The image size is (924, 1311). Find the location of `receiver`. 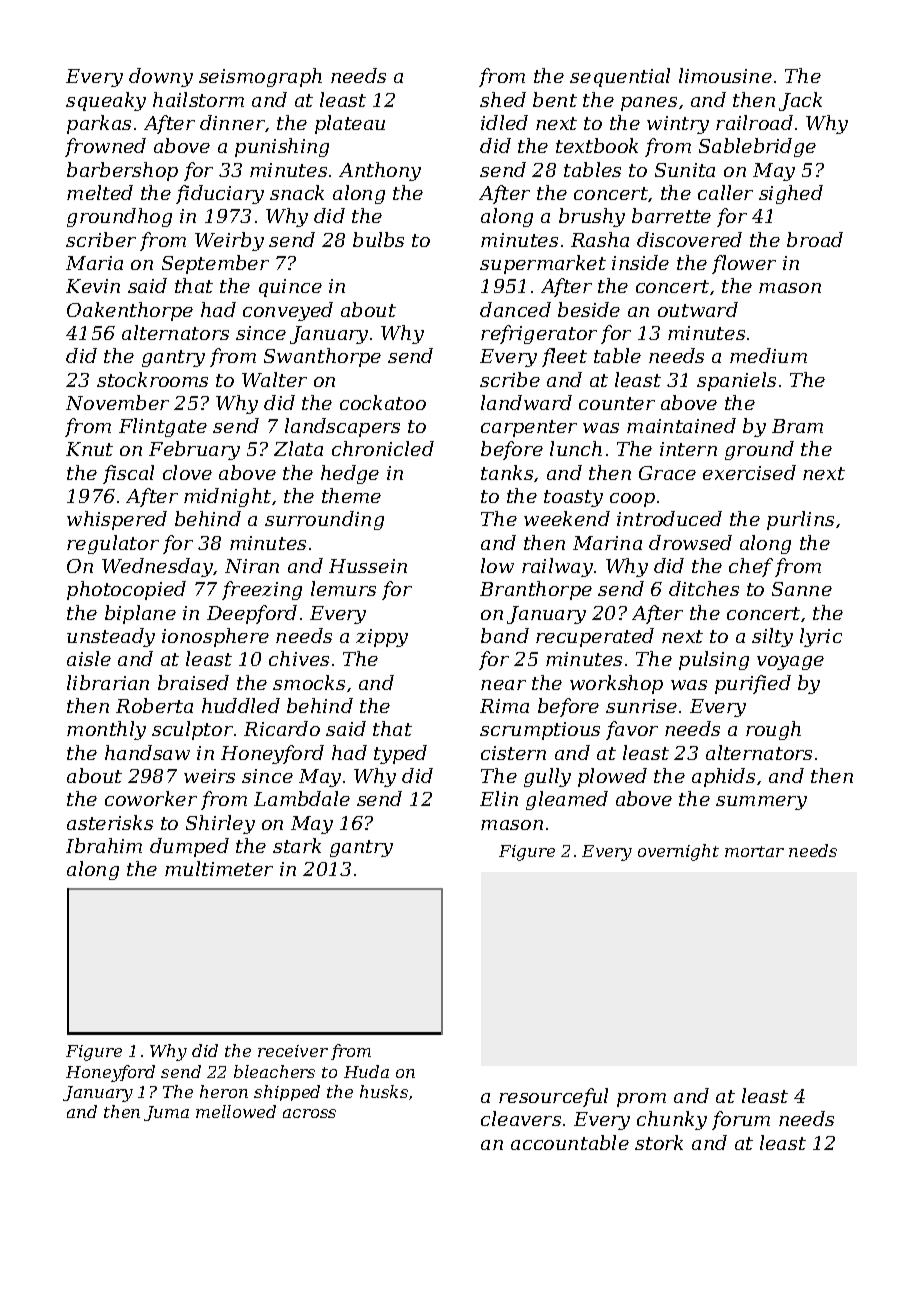

receiver is located at coordinates (293, 1051).
